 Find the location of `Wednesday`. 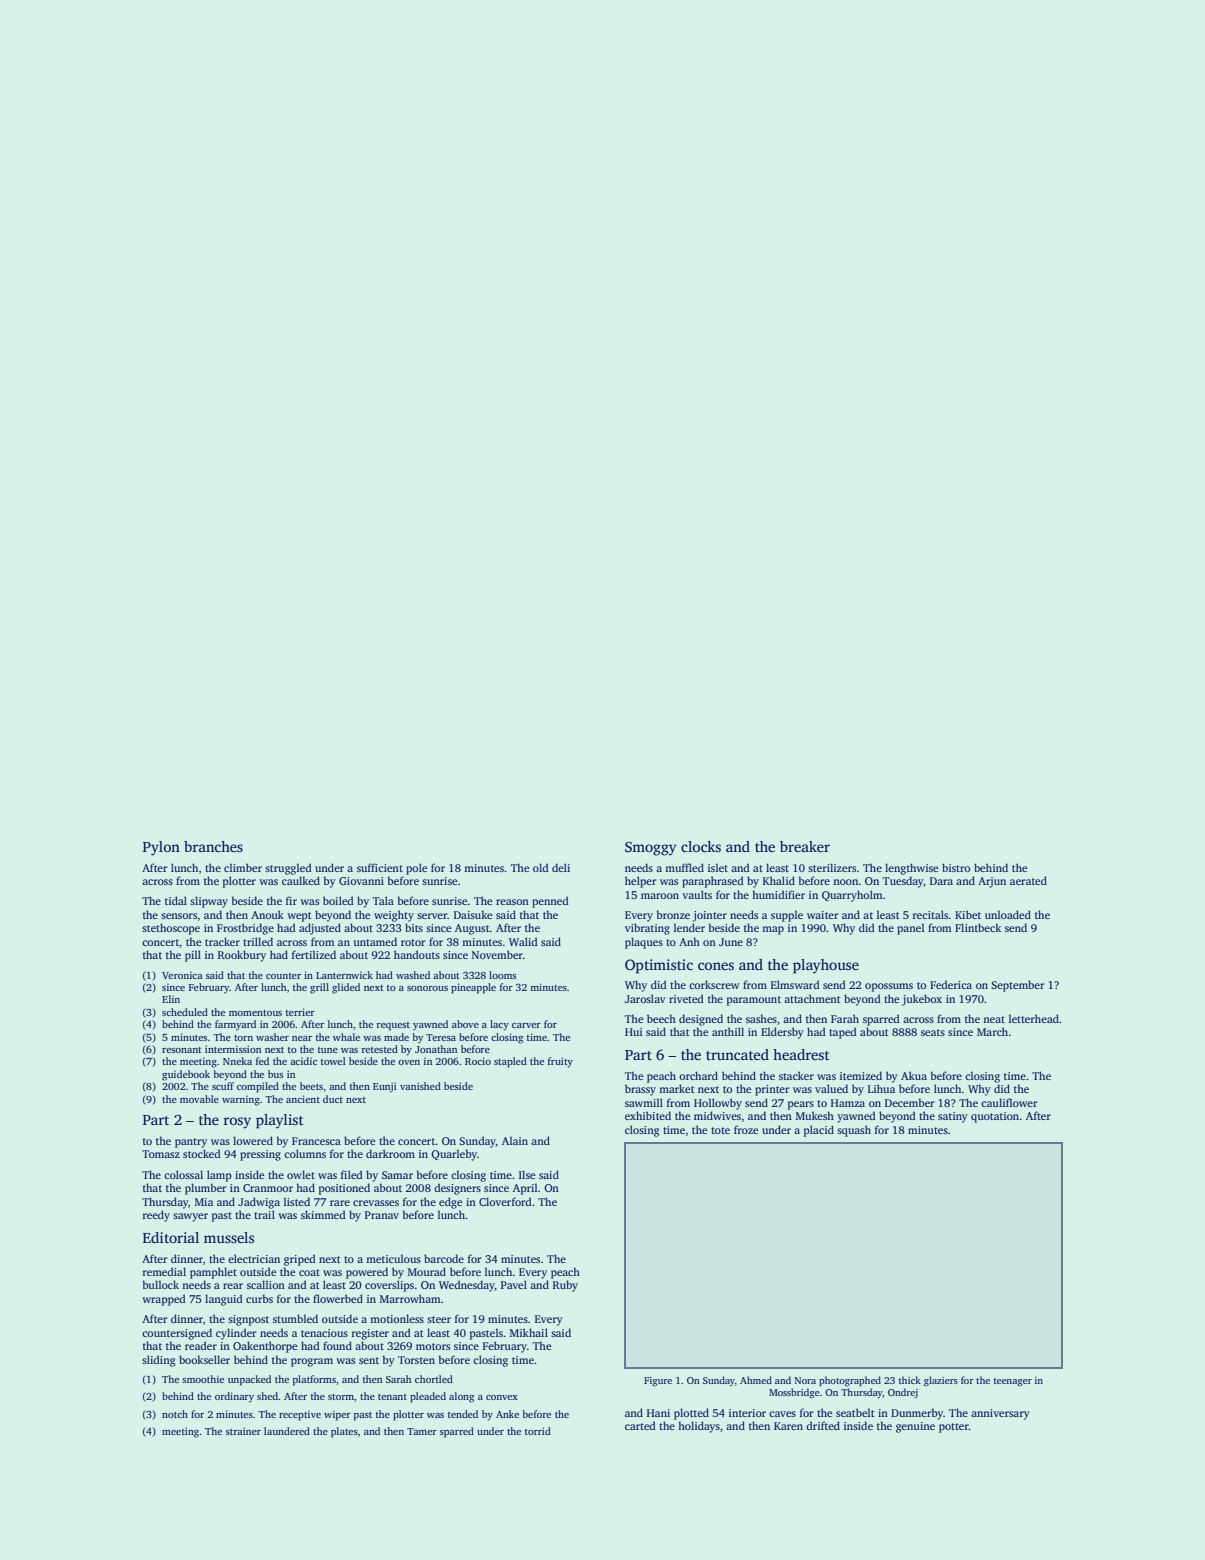

Wednesday is located at coordinates (467, 1286).
